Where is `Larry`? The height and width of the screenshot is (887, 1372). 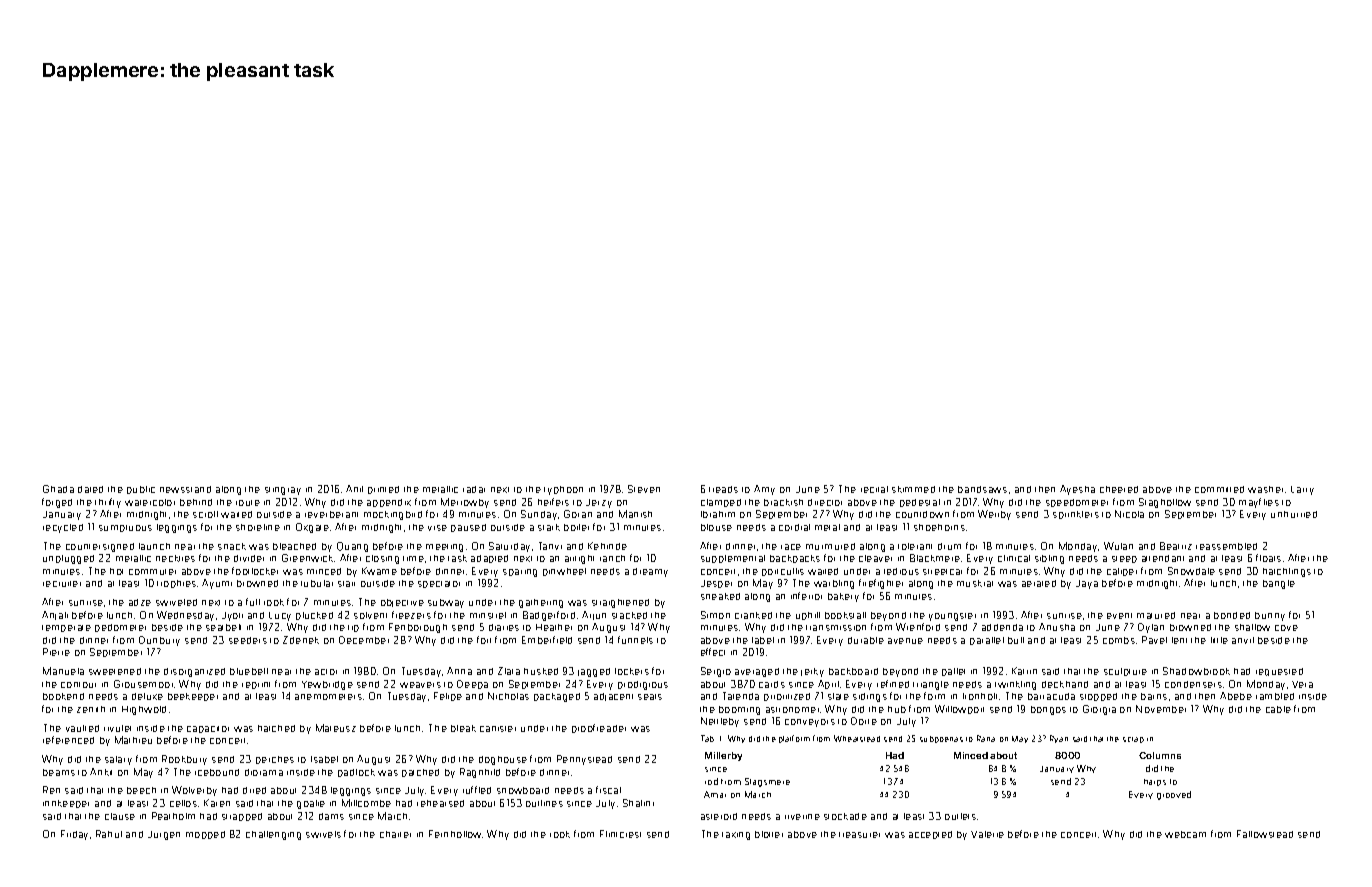
Larry is located at coordinates (1302, 490).
